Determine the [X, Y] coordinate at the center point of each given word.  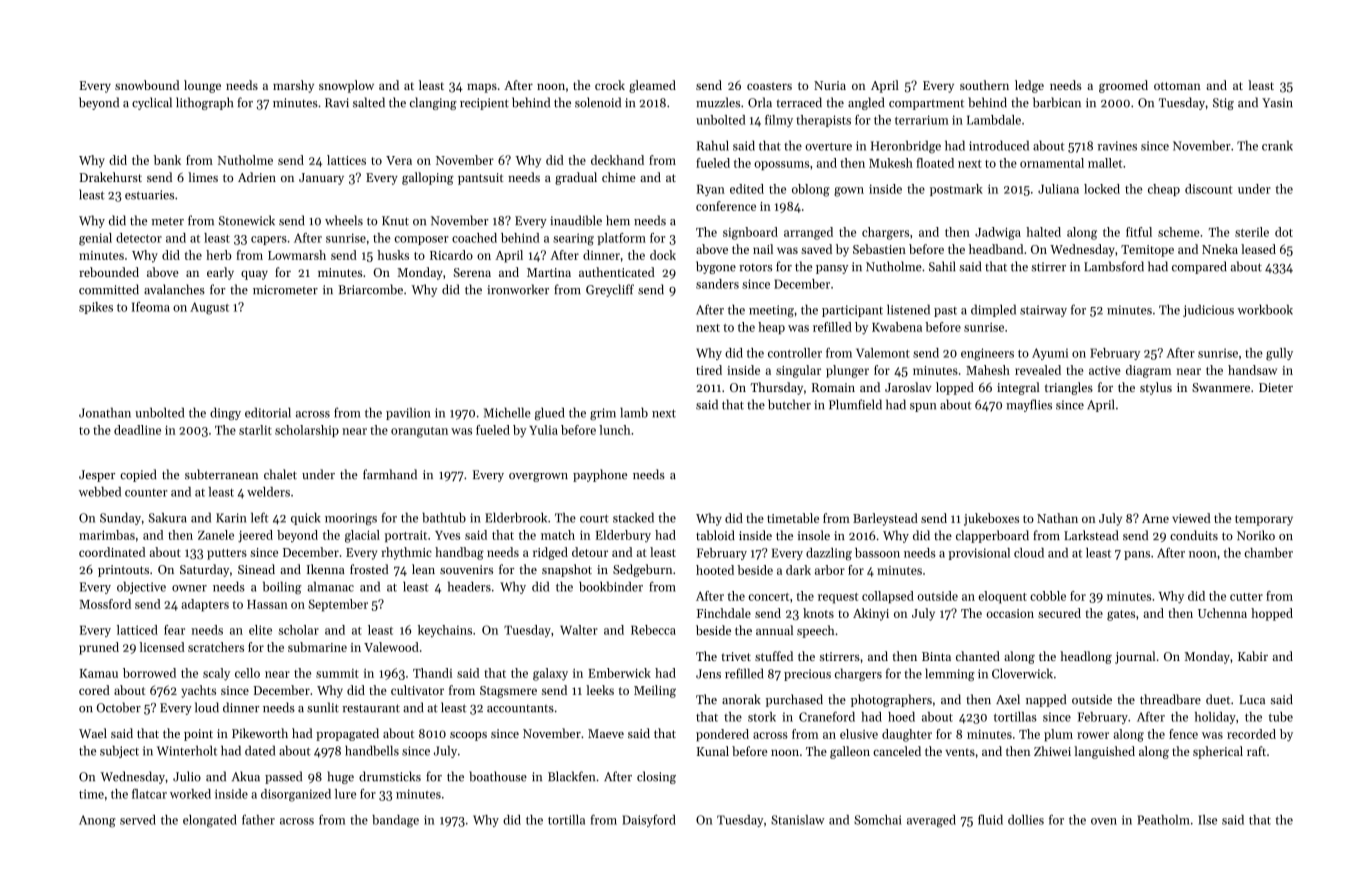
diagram [1148, 371]
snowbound [147, 85]
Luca [1252, 700]
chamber [1269, 553]
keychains [445, 631]
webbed [100, 492]
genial [95, 239]
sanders [717, 284]
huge [340, 777]
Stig [1223, 104]
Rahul [713, 145]
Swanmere [1221, 387]
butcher [789, 404]
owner [189, 588]
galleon [850, 752]
